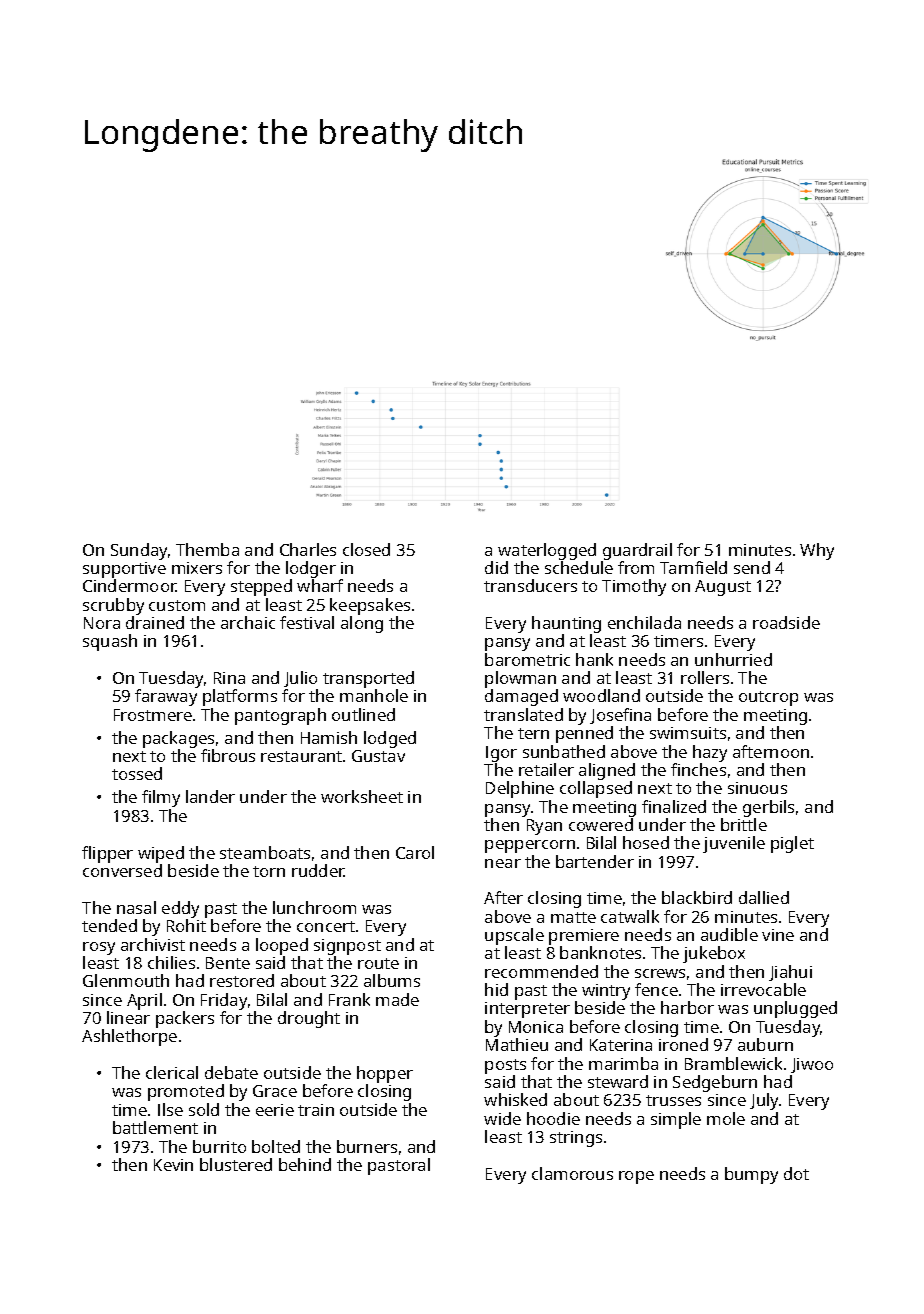  I want to click on Grace, so click(275, 1091).
